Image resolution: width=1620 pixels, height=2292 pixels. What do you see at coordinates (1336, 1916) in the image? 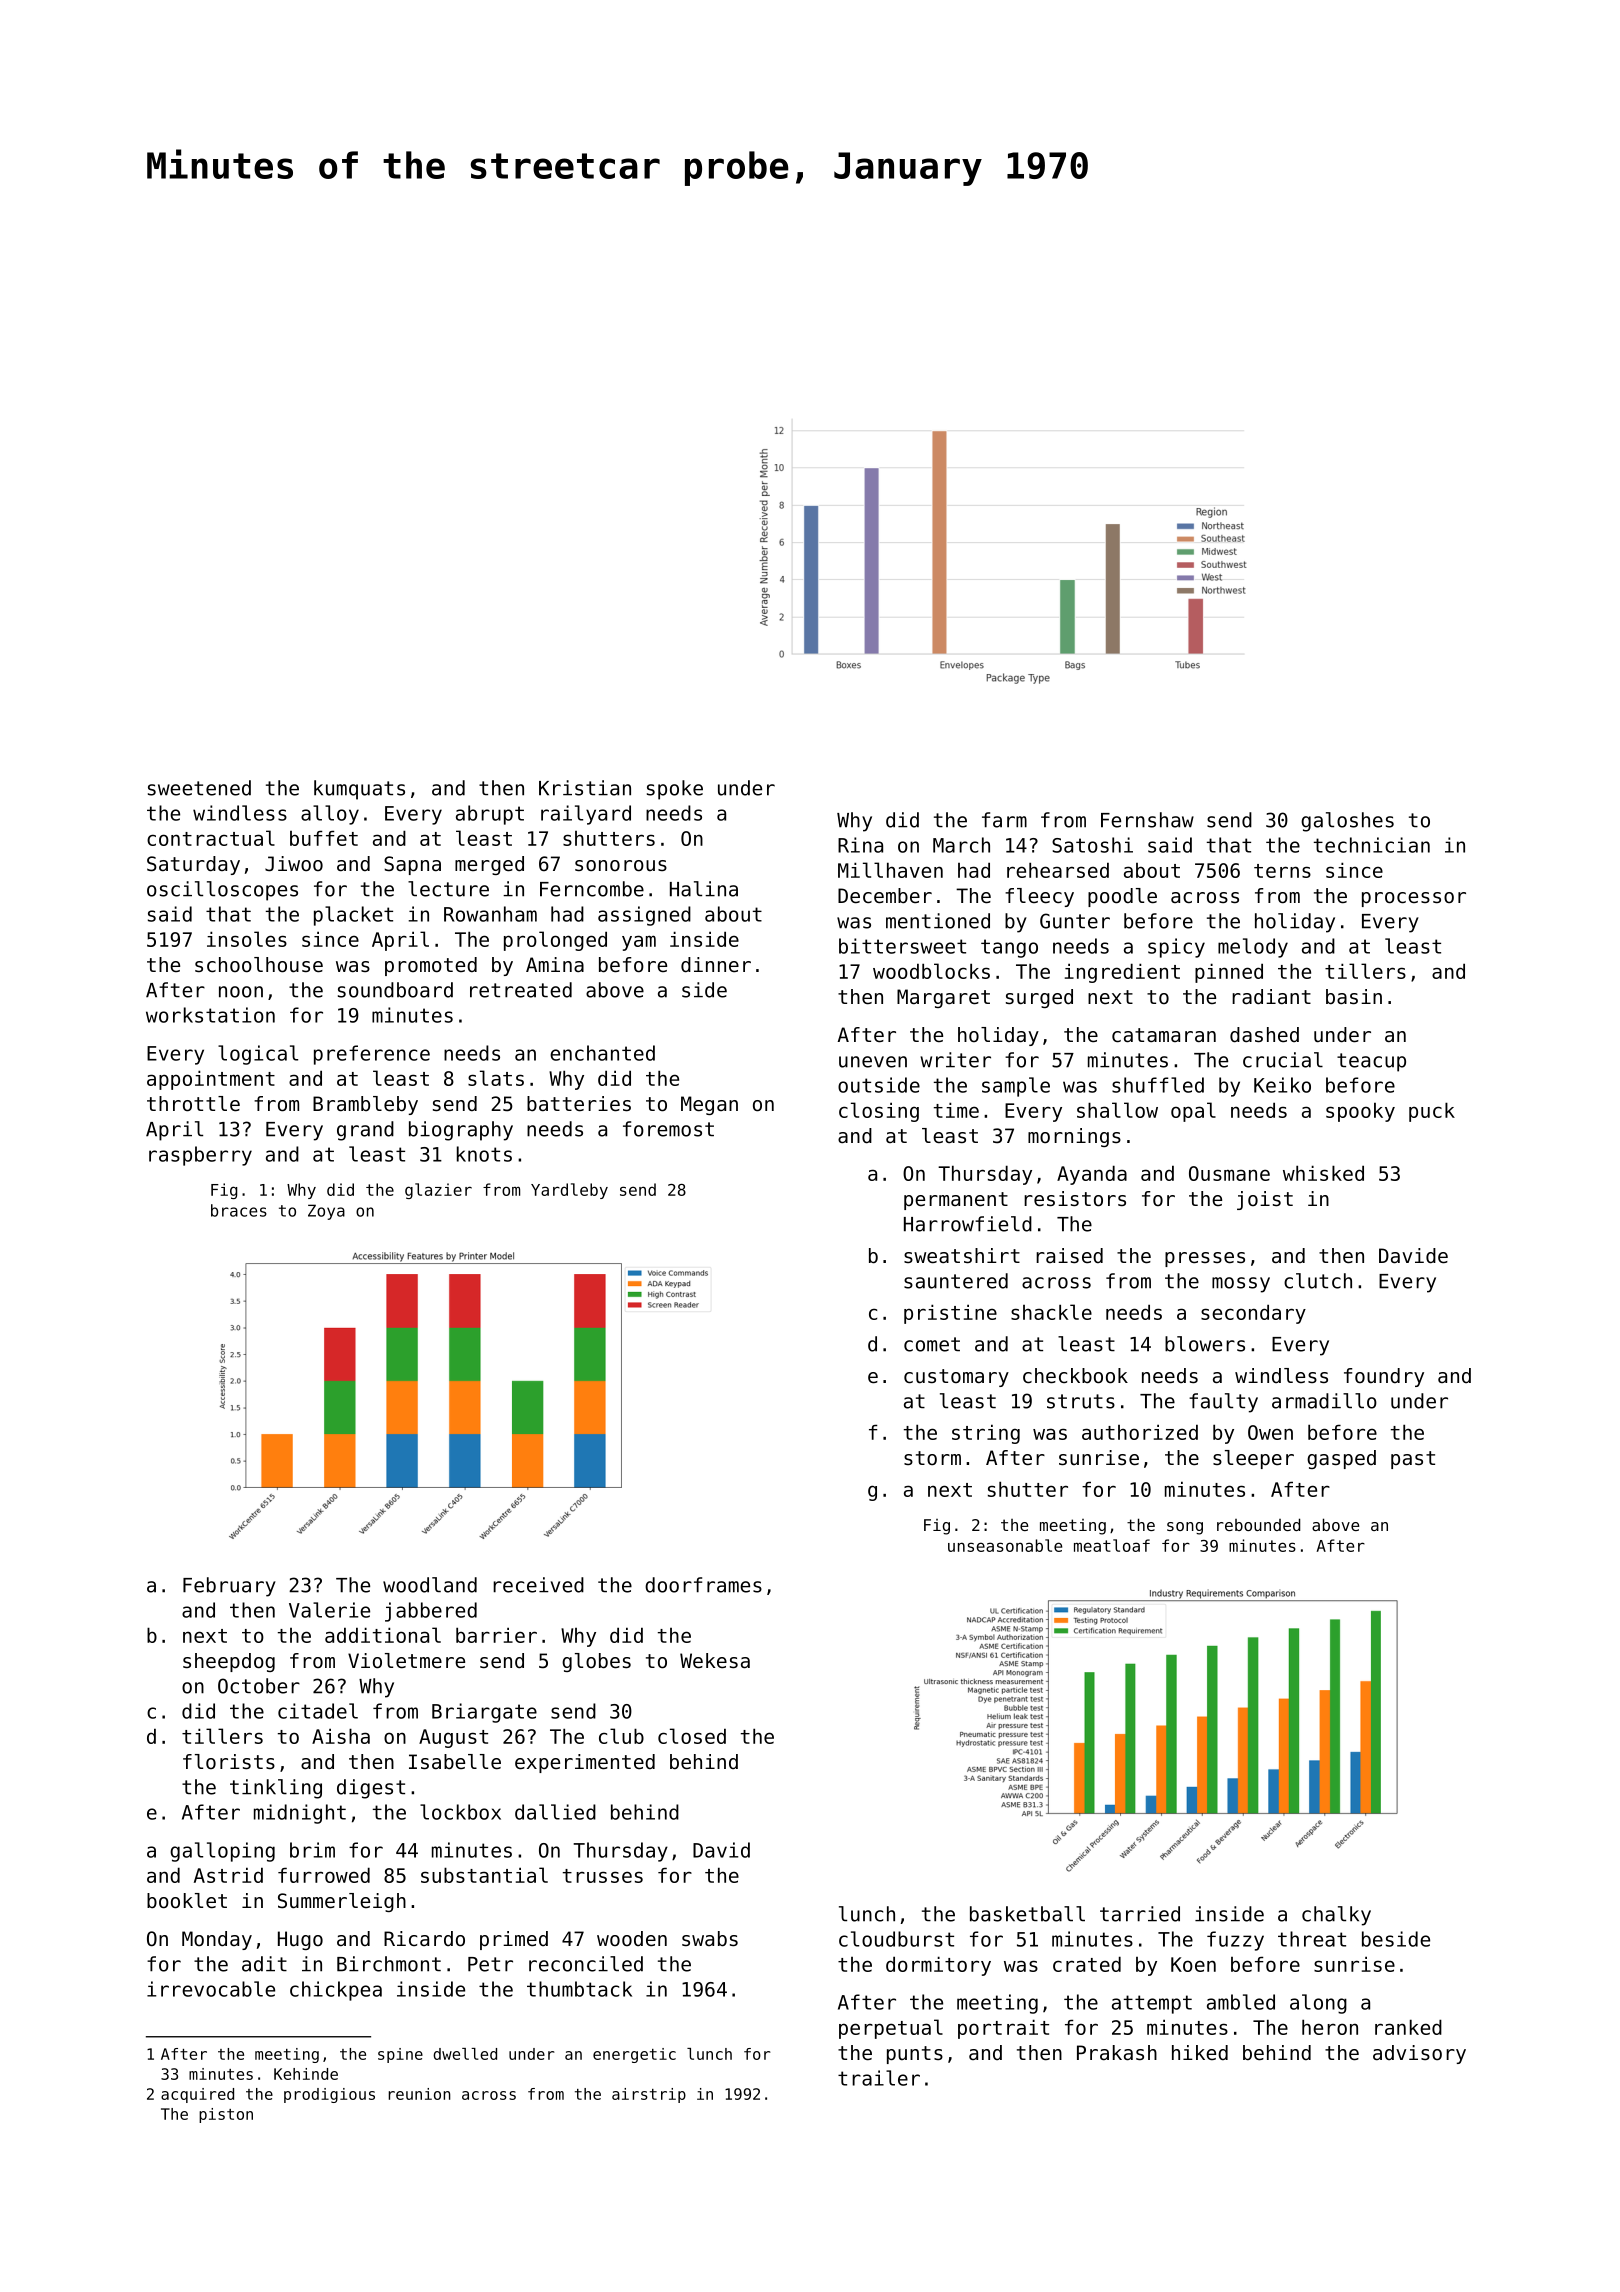
I see `chalky` at bounding box center [1336, 1916].
